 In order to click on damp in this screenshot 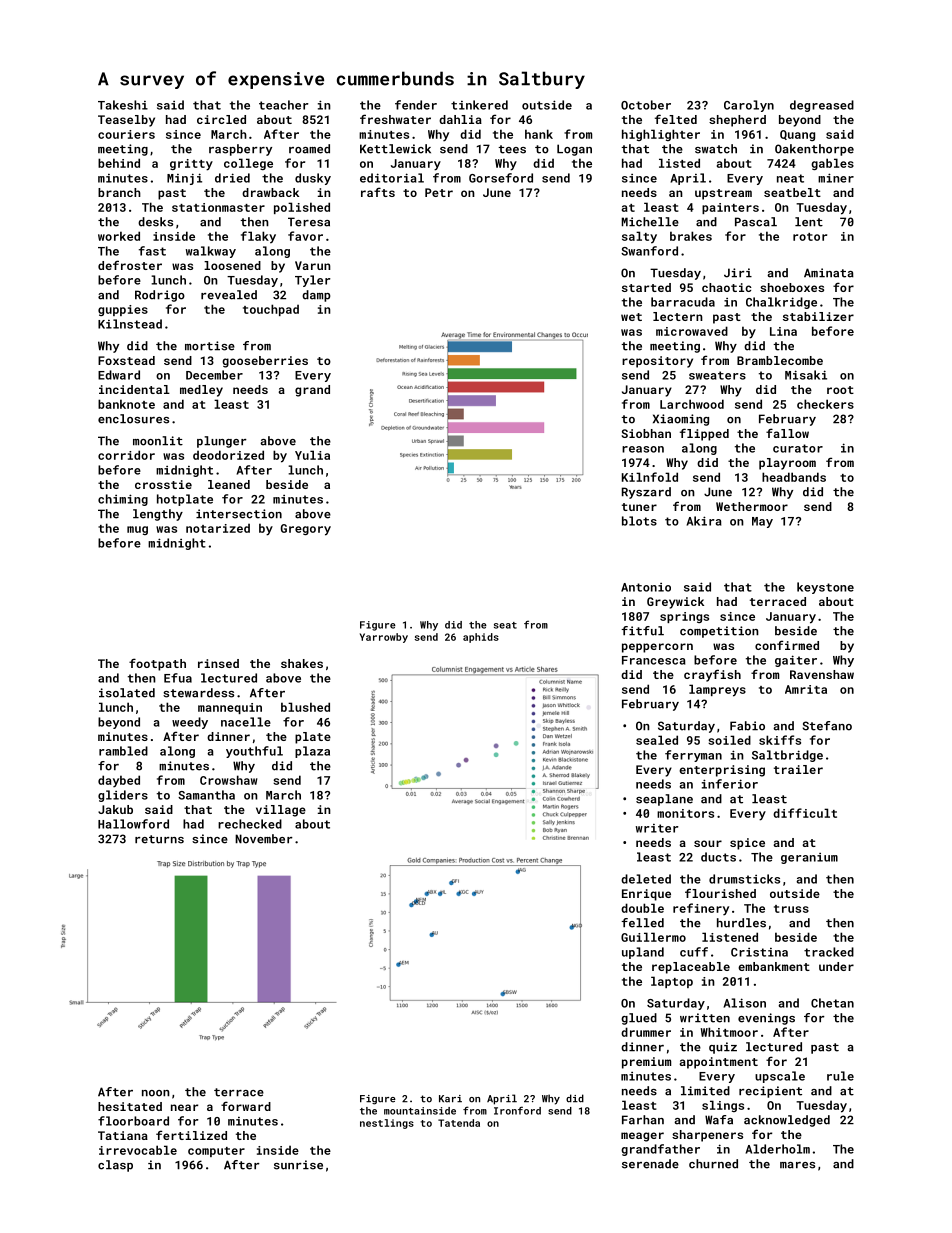, I will do `click(316, 296)`.
